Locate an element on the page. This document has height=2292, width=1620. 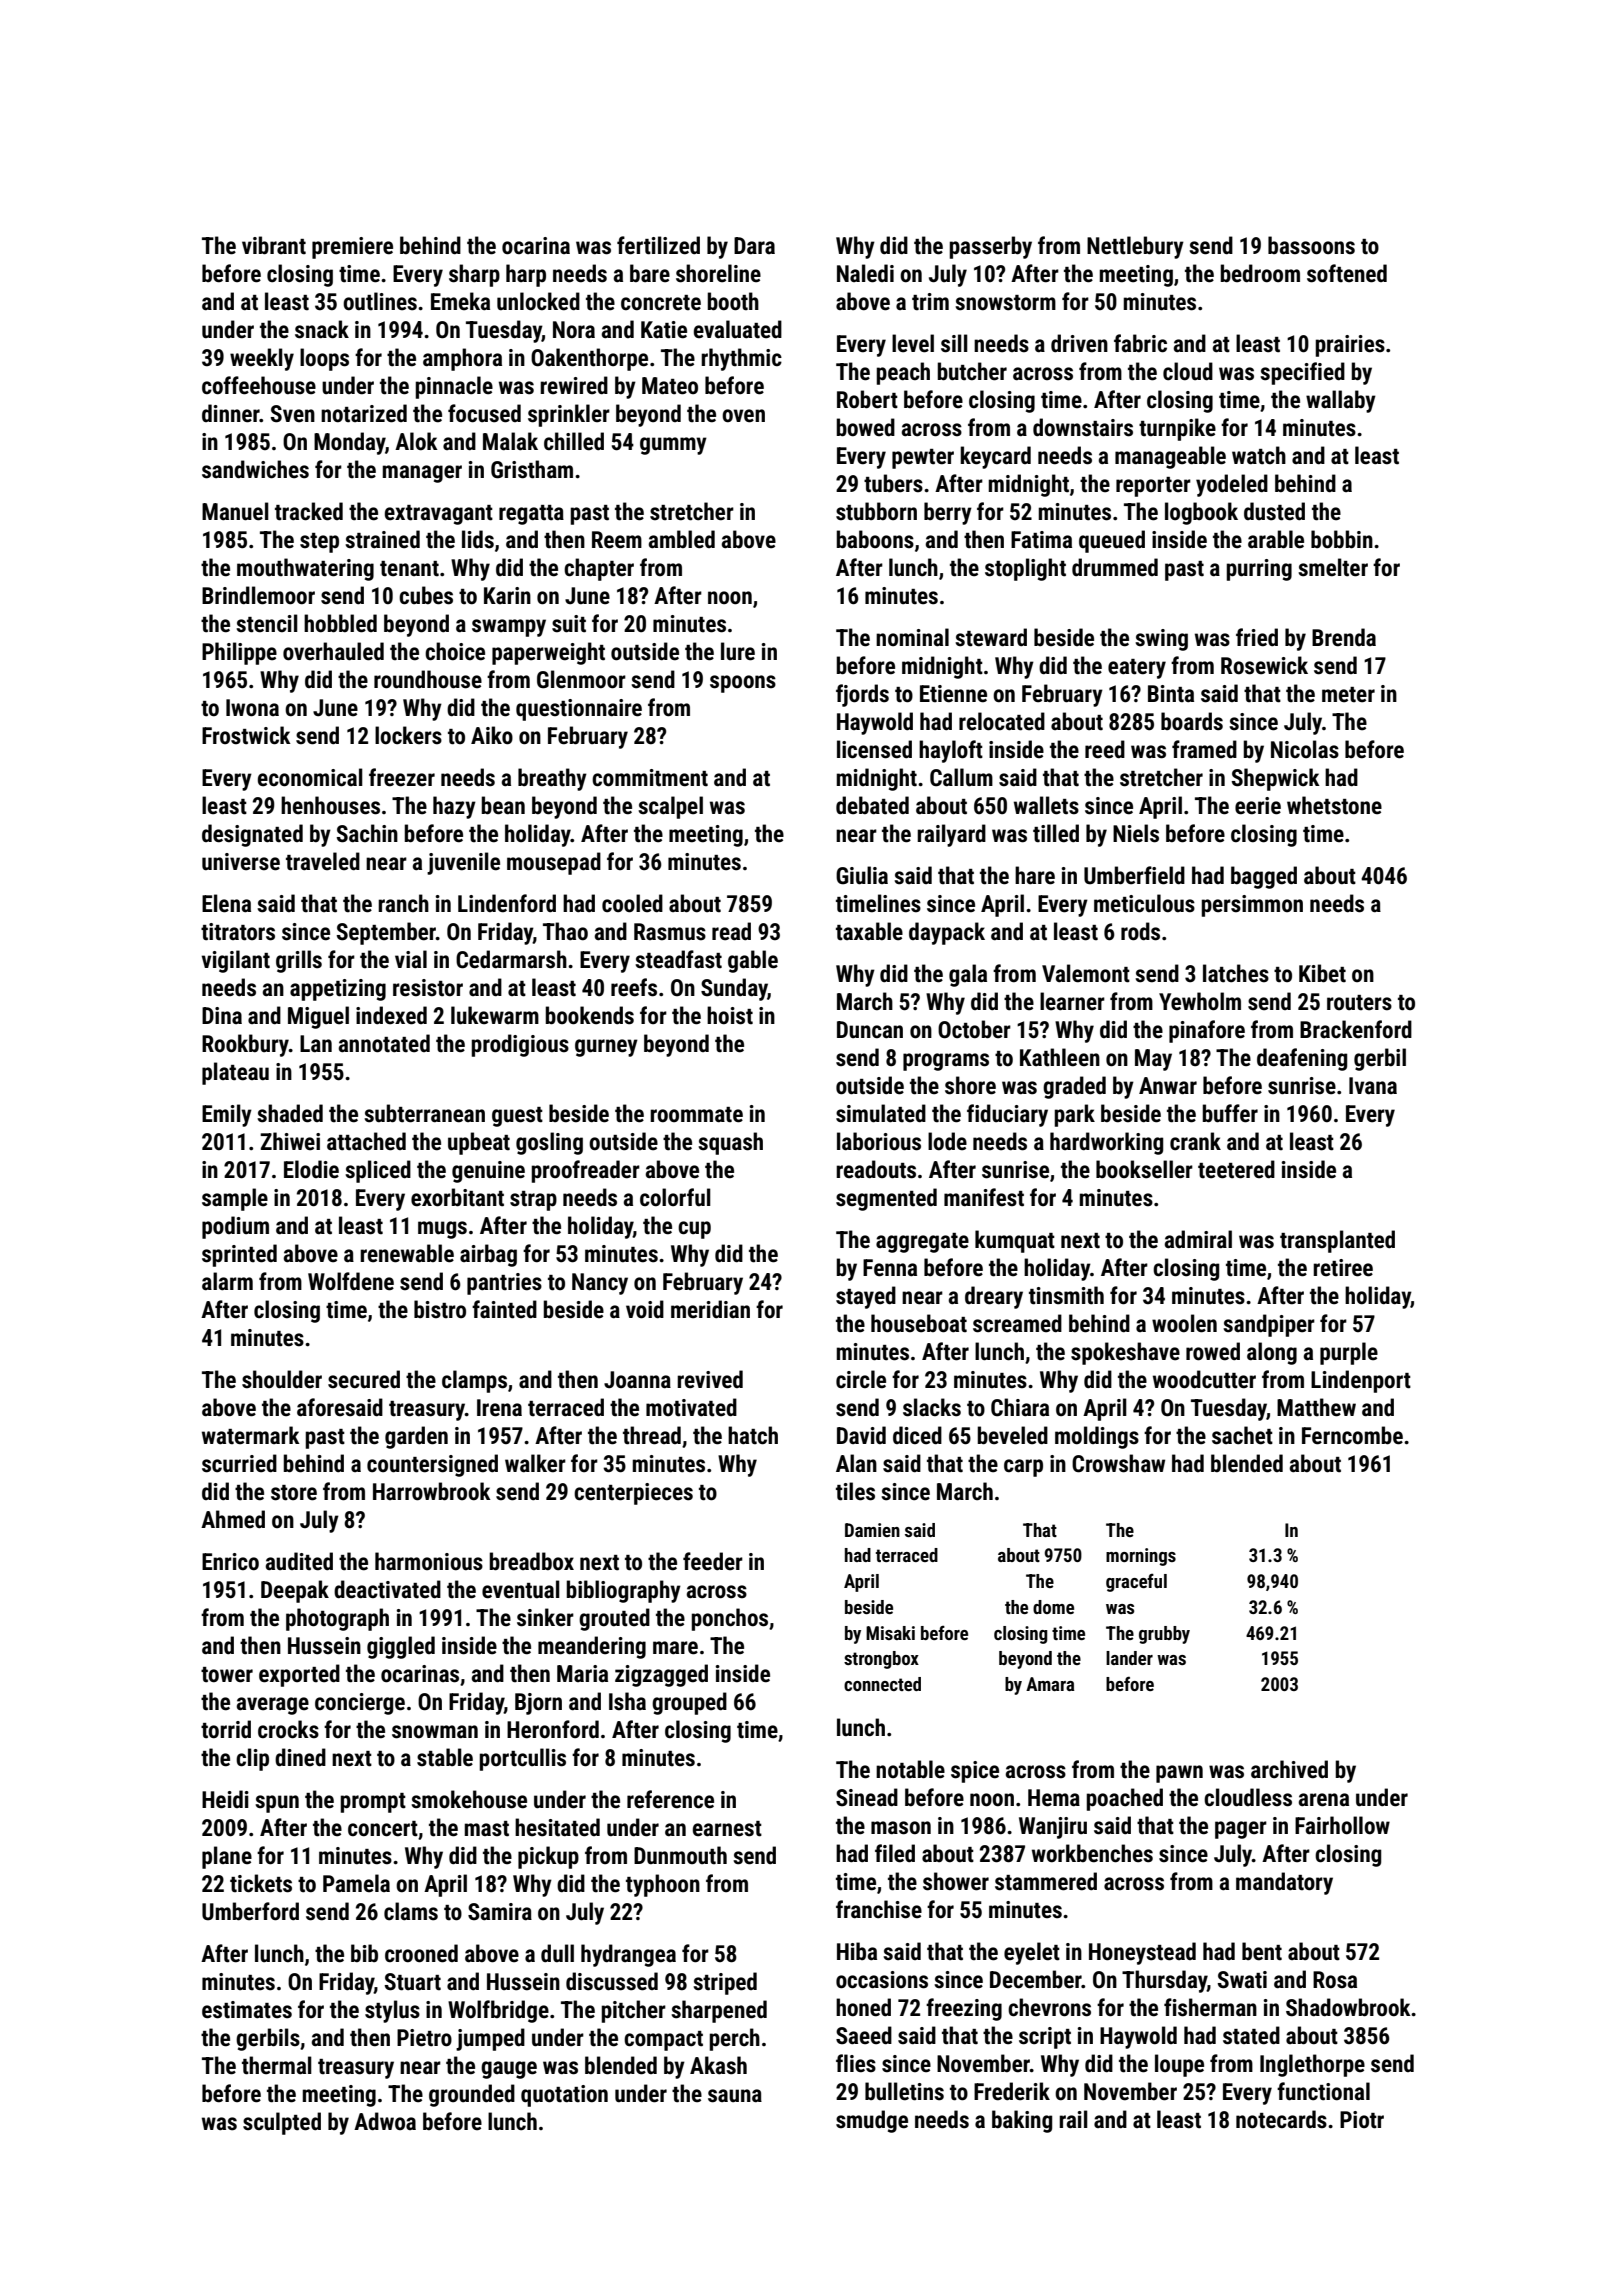
reefs is located at coordinates (634, 987).
